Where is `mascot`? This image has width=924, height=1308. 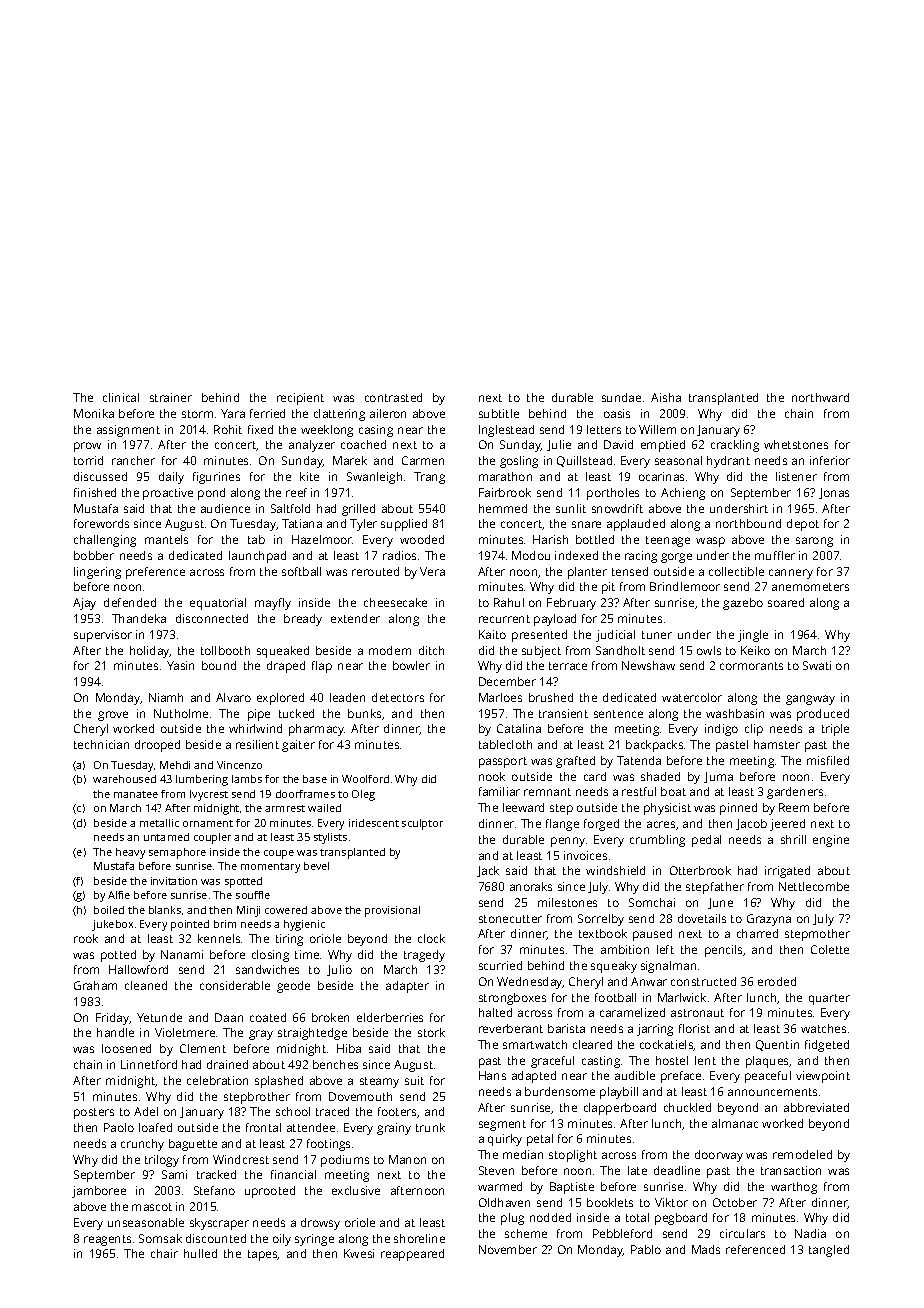 mascot is located at coordinates (152, 1207).
